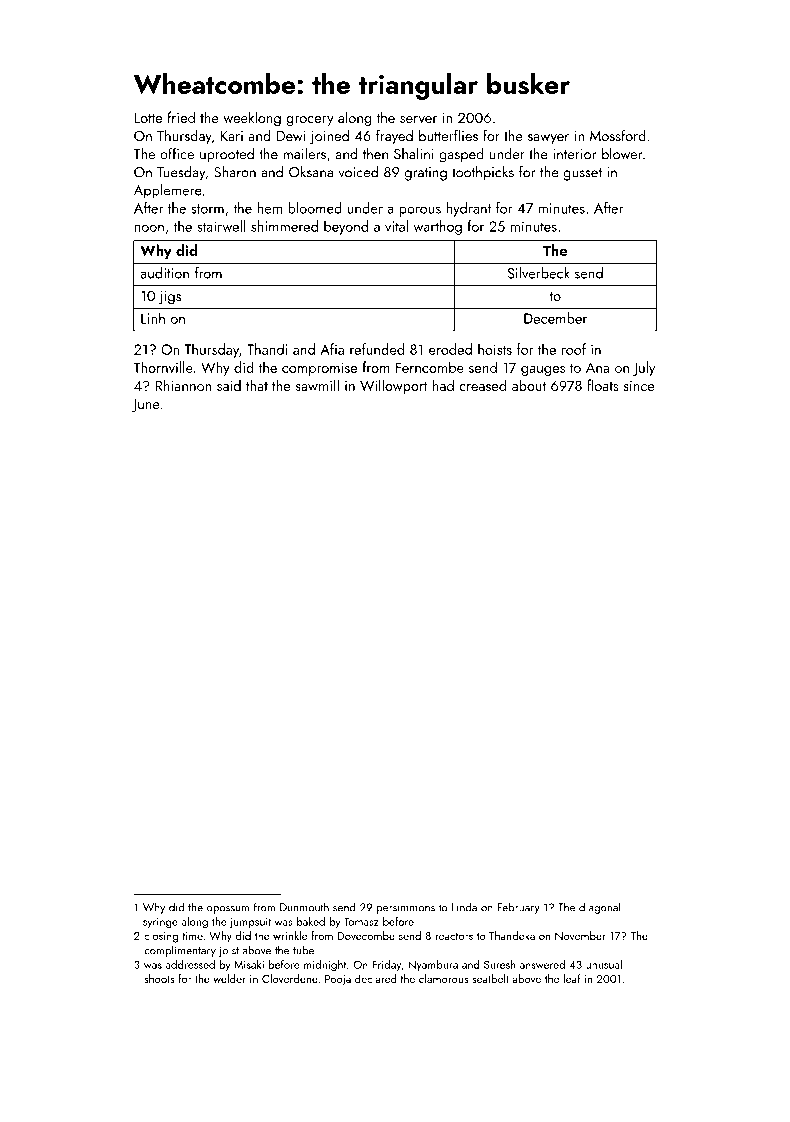  Describe the element at coordinates (418, 119) in the document. I see `server` at that location.
